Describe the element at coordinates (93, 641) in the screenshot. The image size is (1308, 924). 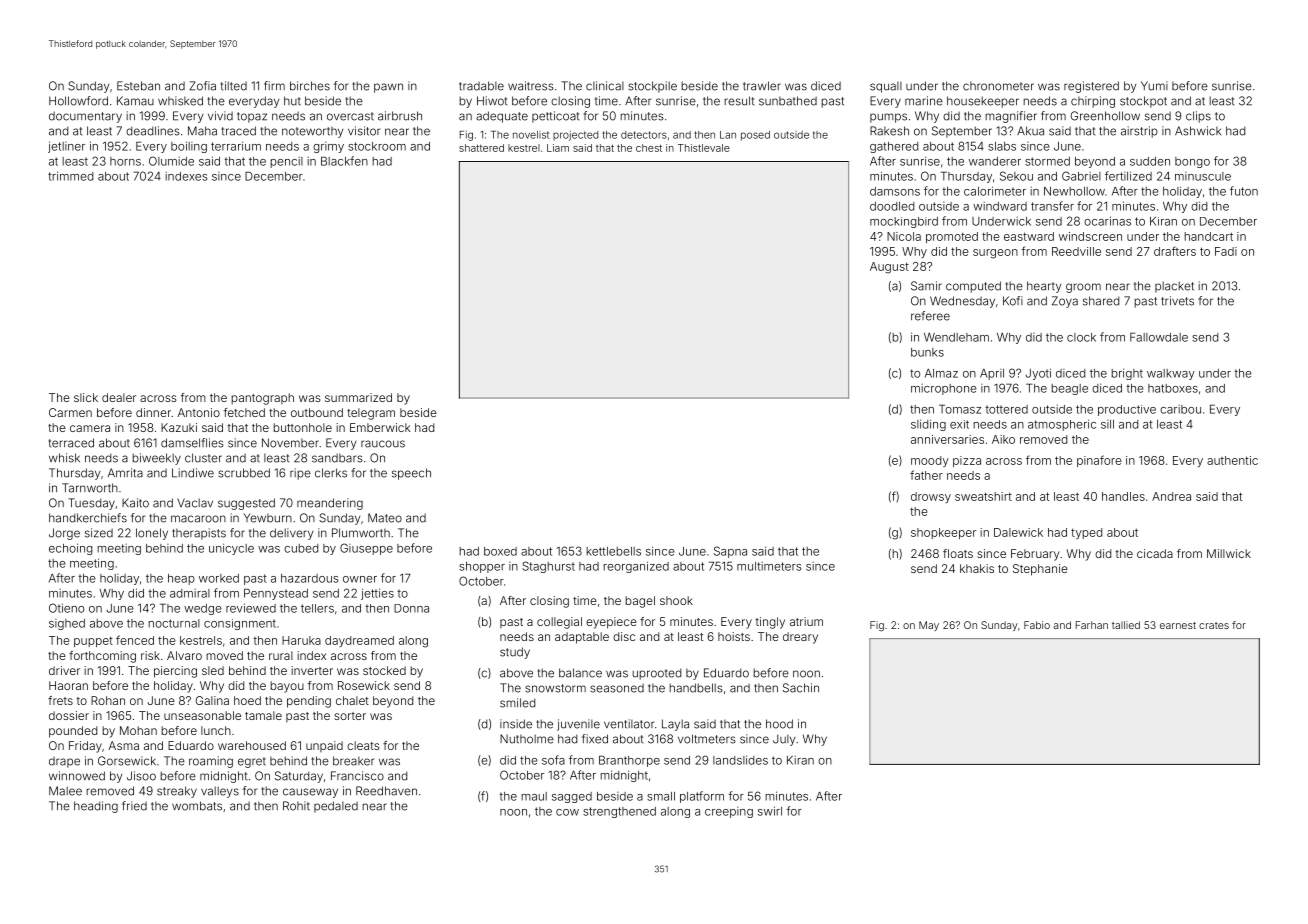
I see `puppet` at that location.
